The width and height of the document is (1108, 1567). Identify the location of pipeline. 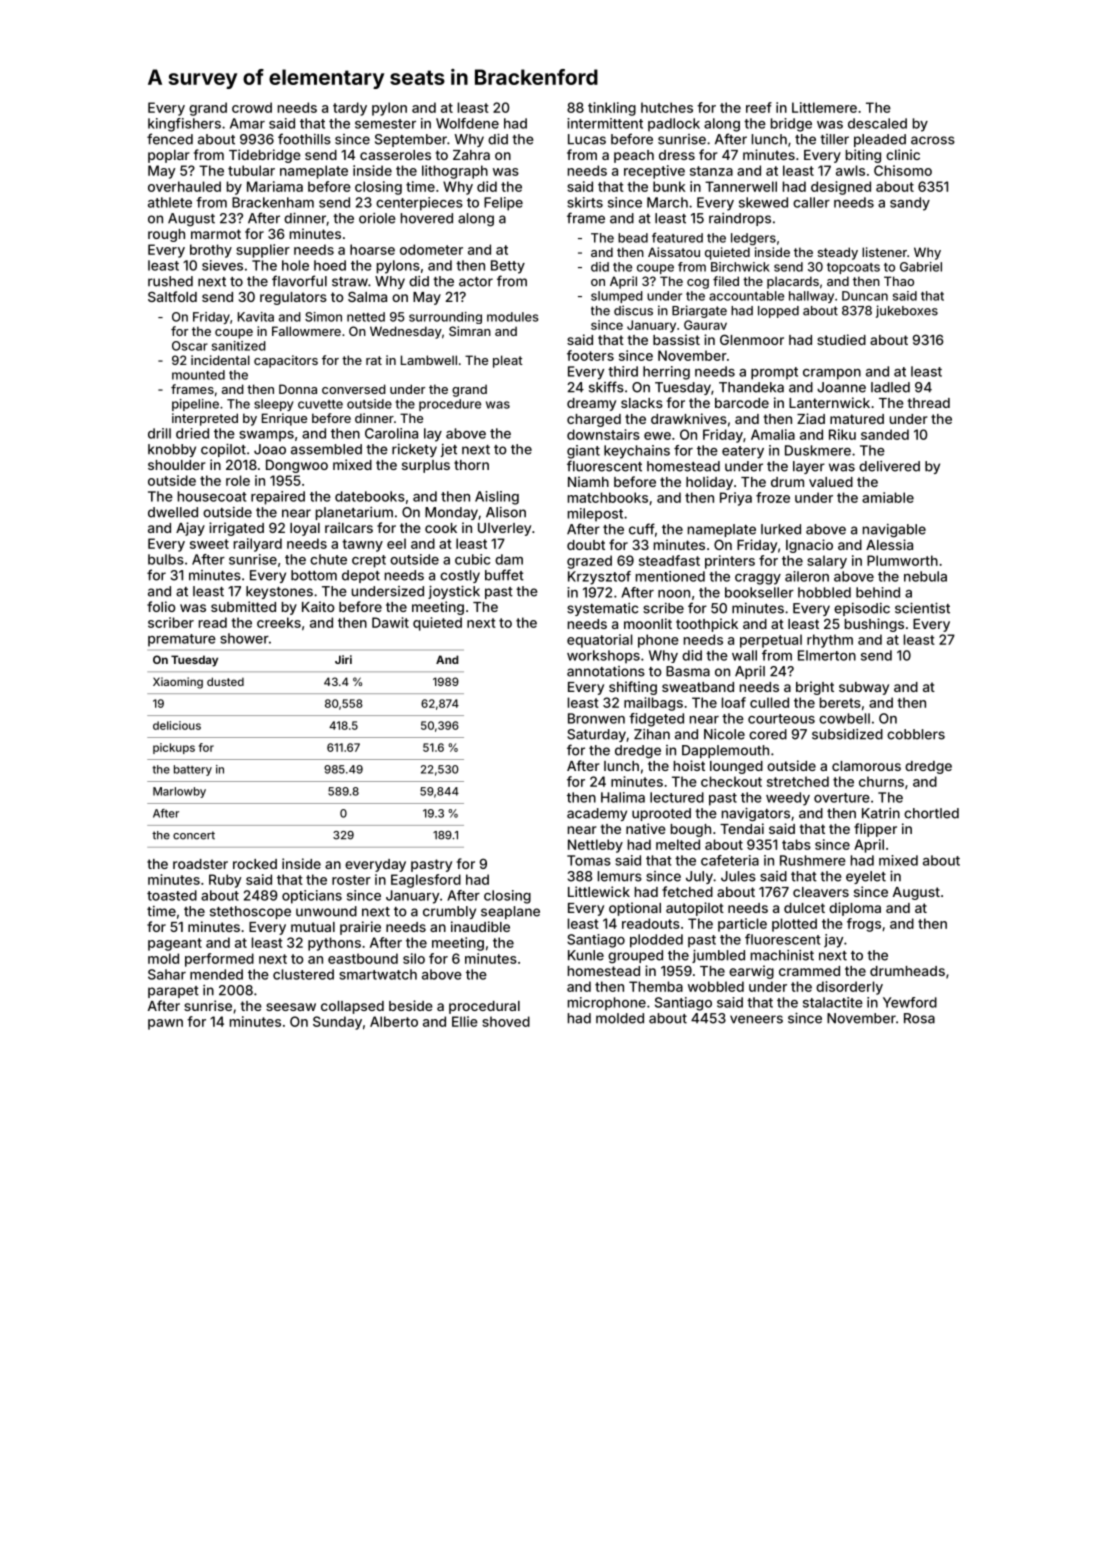
(195, 405).
